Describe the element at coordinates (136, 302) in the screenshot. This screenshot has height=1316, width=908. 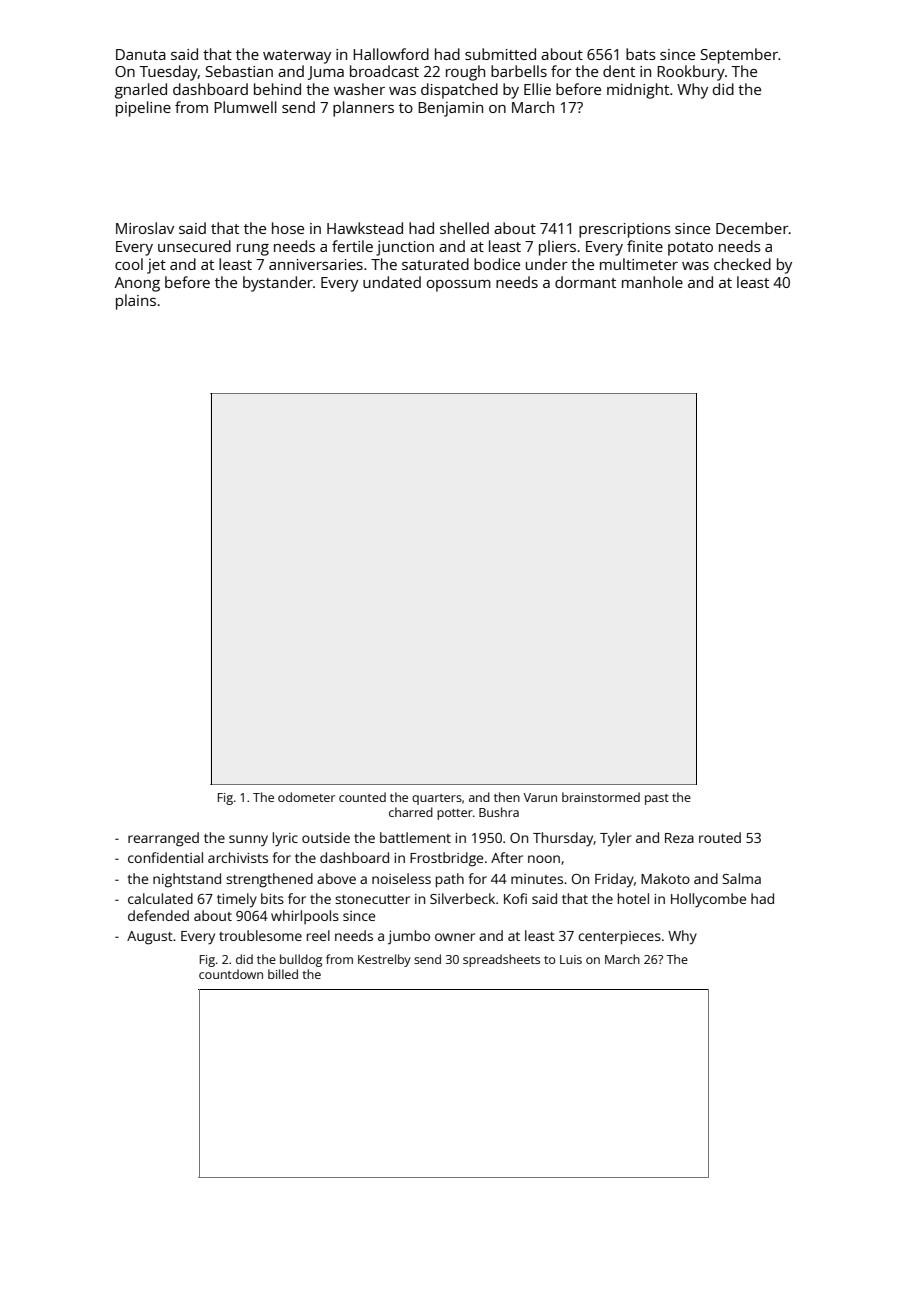
I see `plains` at that location.
